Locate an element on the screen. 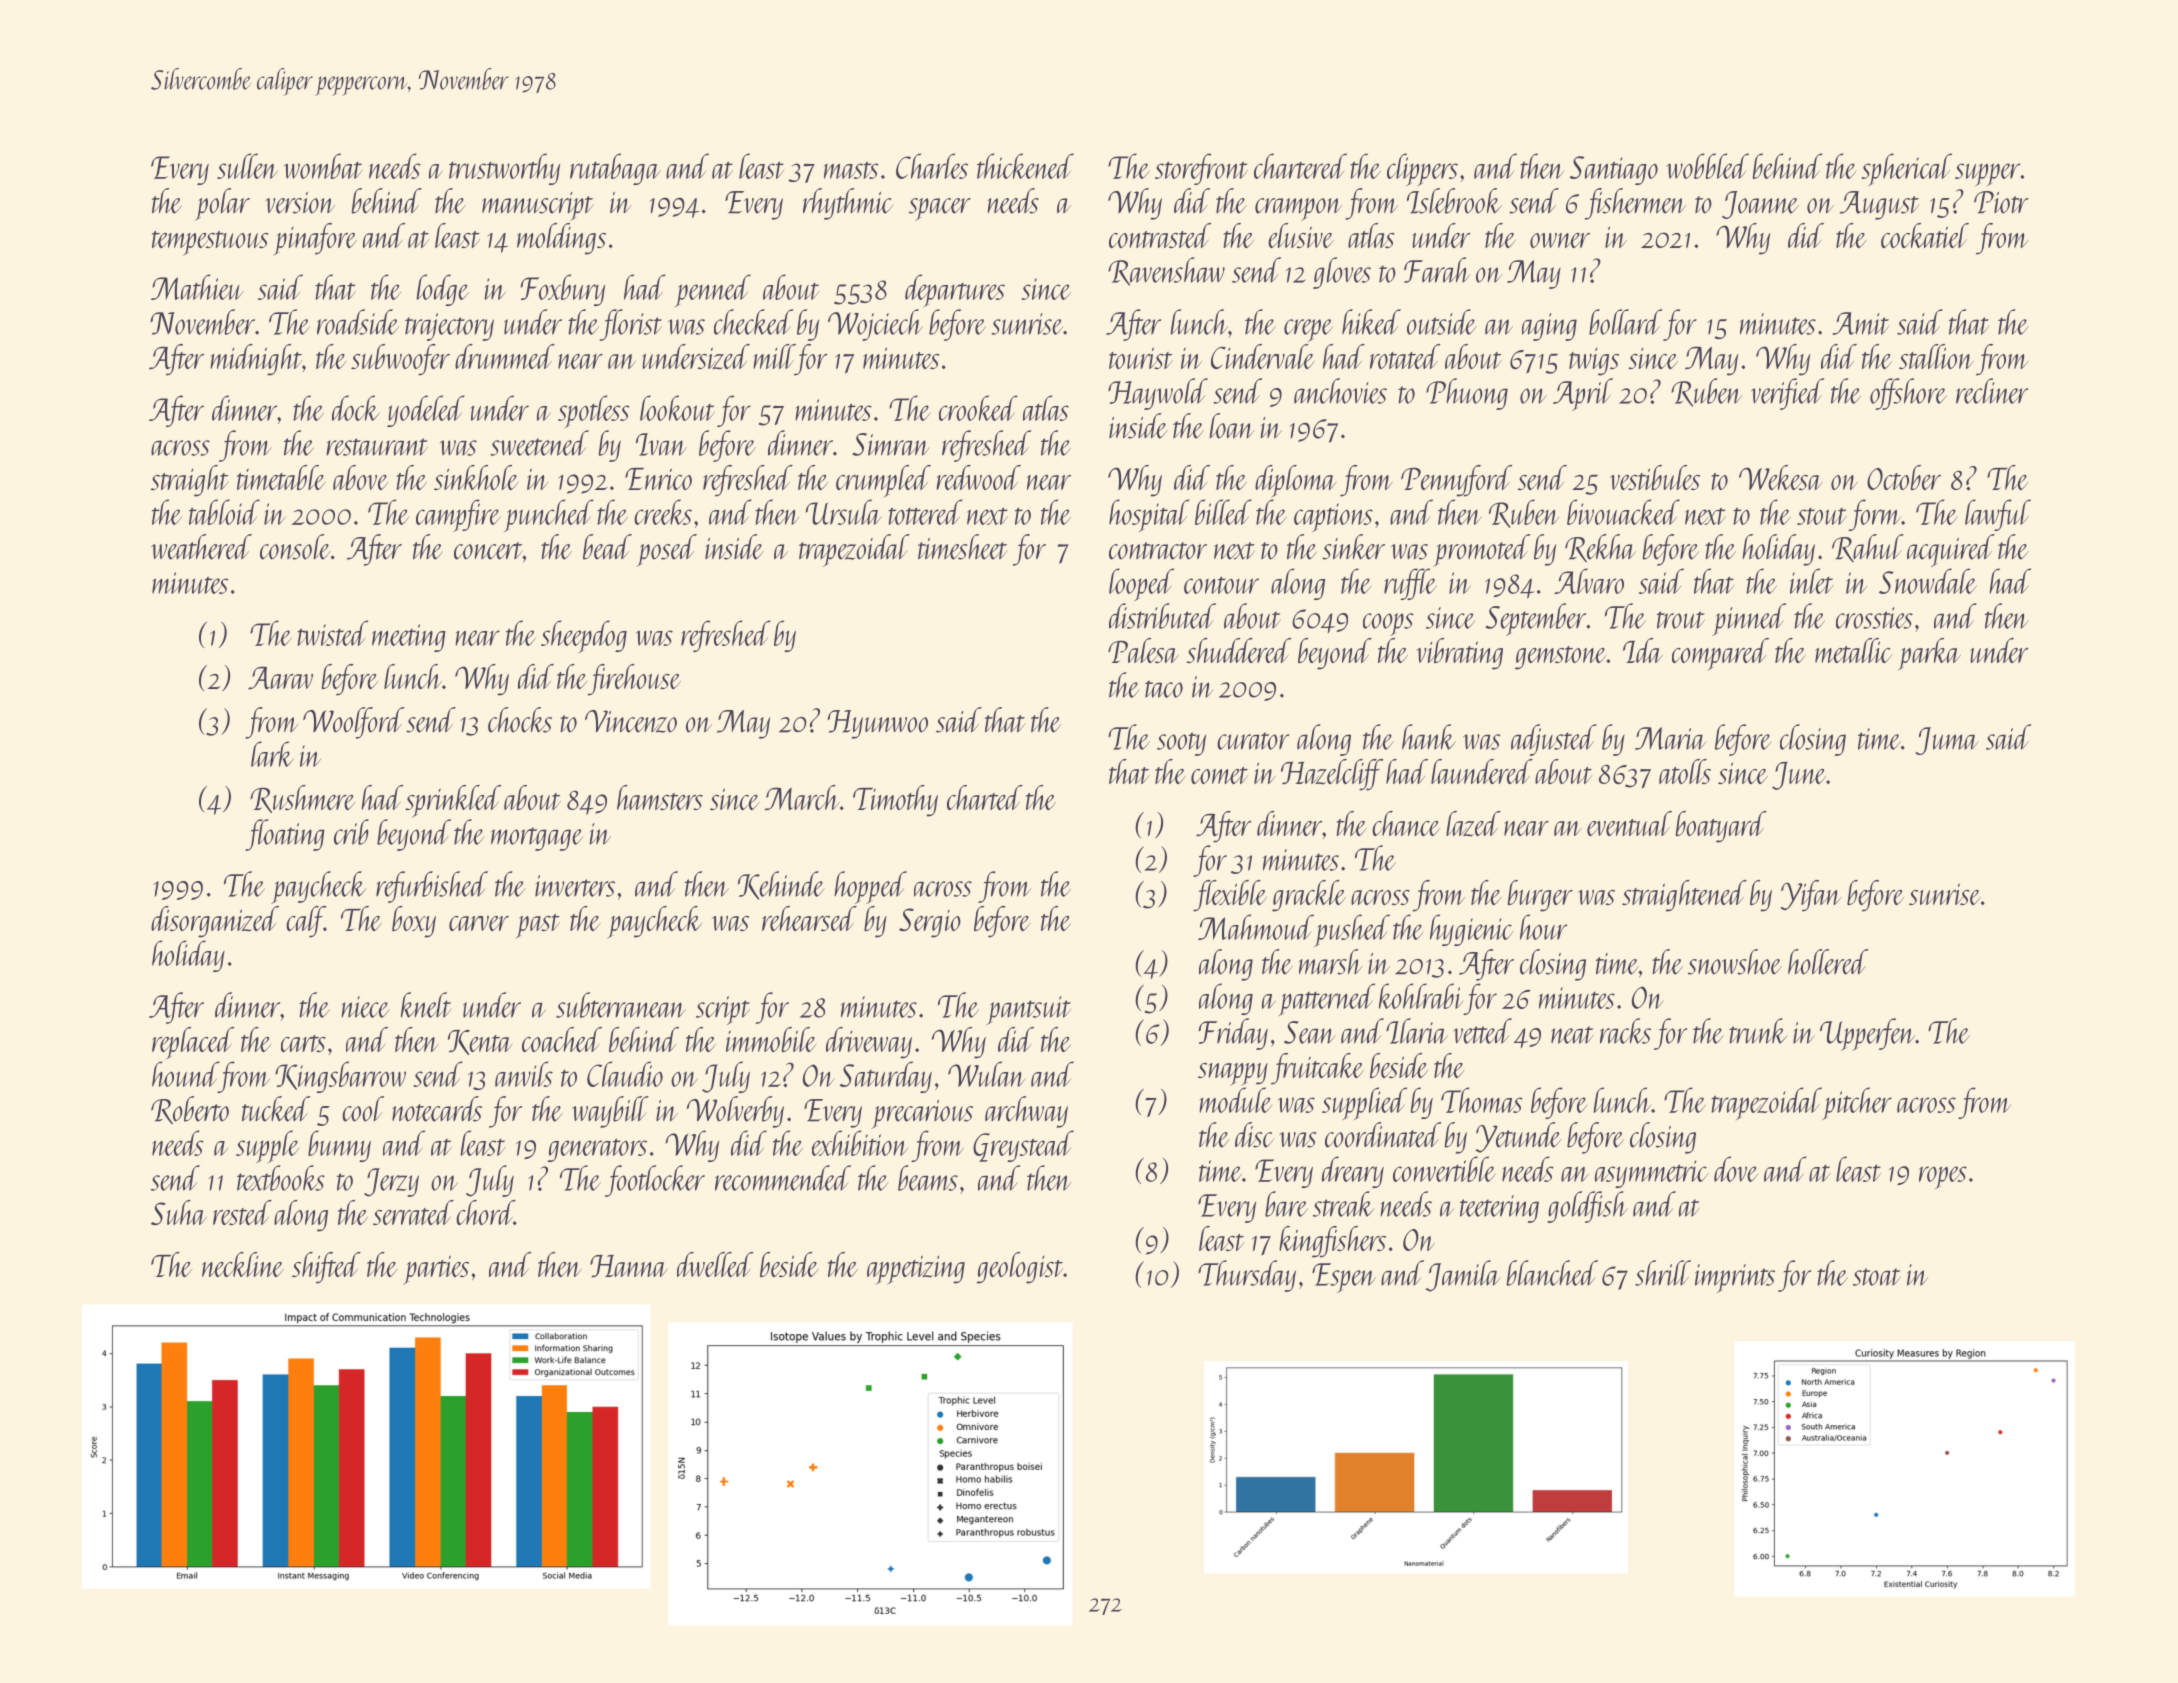 The image size is (2178, 1683). mortgage is located at coordinates (537, 839).
